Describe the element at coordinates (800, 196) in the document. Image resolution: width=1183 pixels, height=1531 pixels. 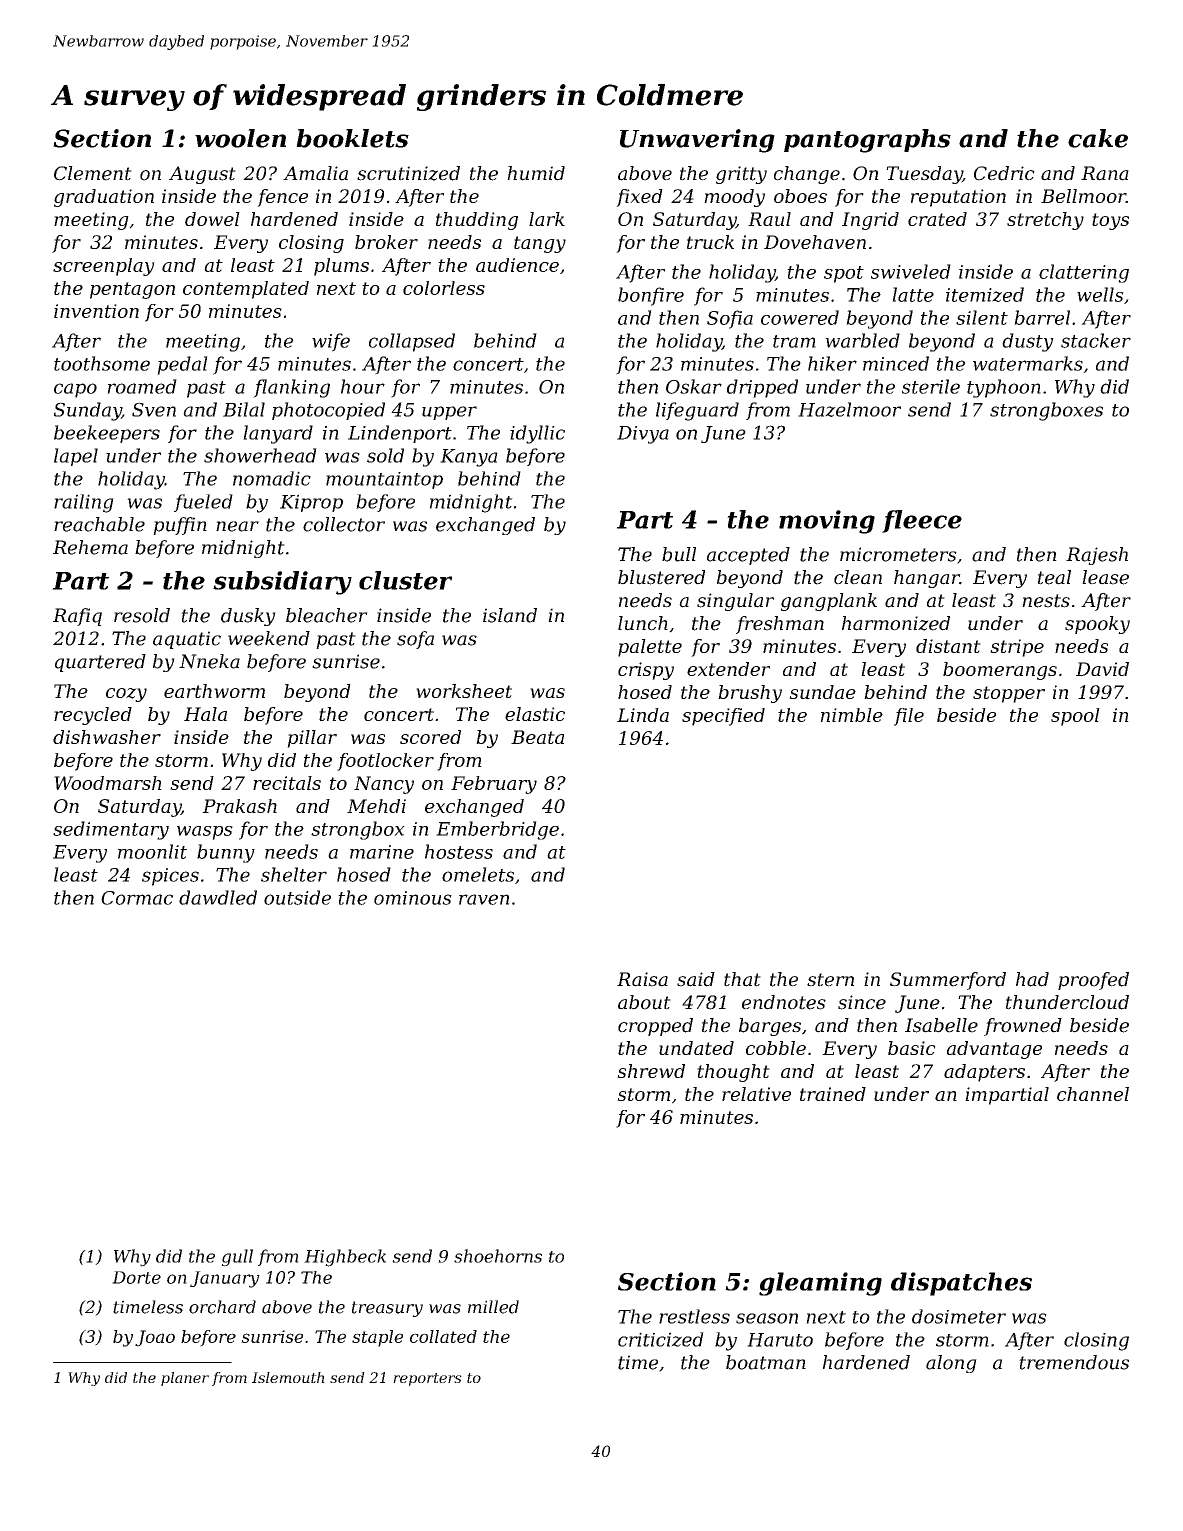
I see `oboes` at that location.
